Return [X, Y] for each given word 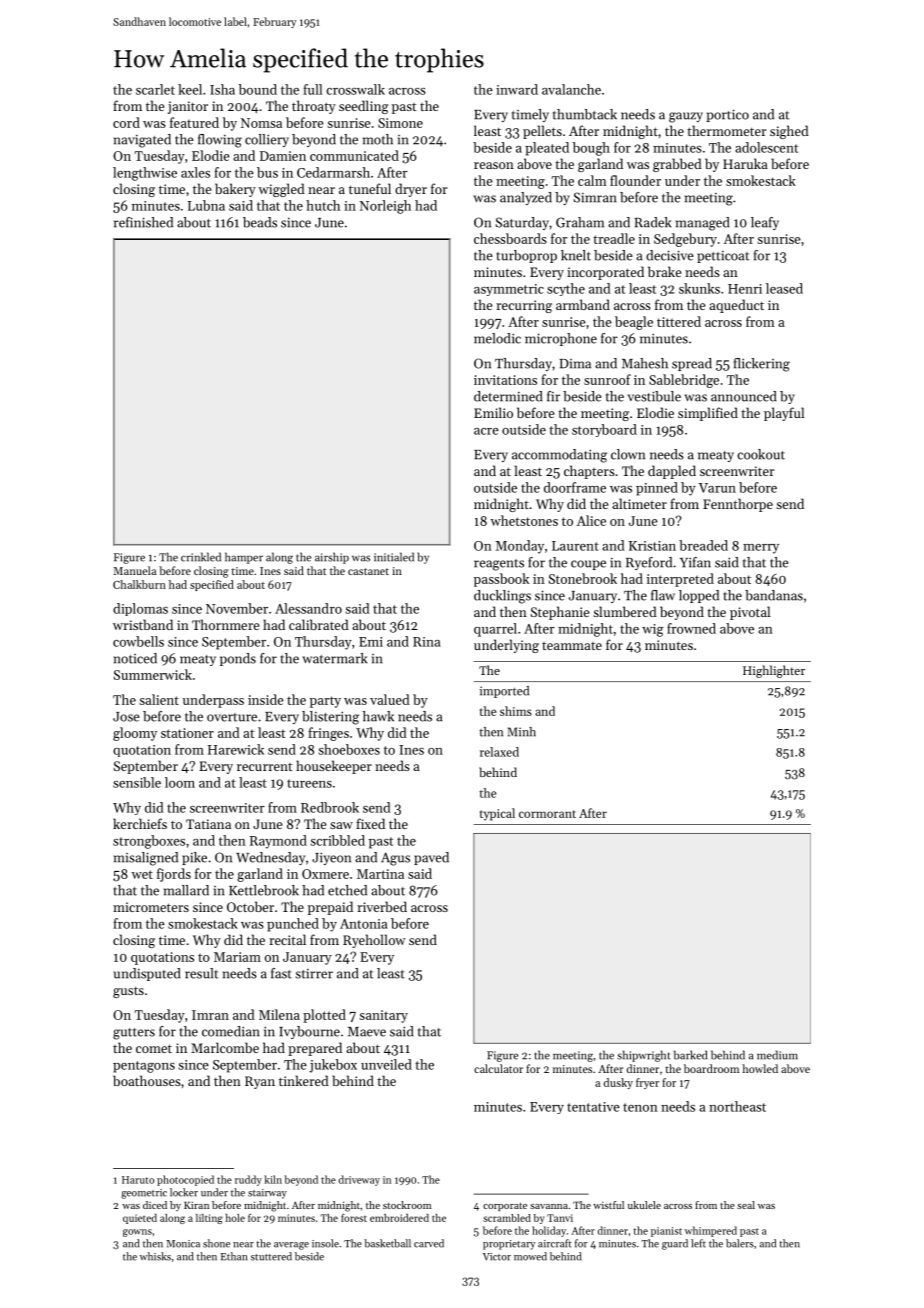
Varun [717, 488]
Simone [400, 123]
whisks [155, 1256]
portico [728, 115]
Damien [283, 156]
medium [777, 1055]
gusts [128, 992]
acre [486, 431]
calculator [498, 1068]
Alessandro [308, 608]
